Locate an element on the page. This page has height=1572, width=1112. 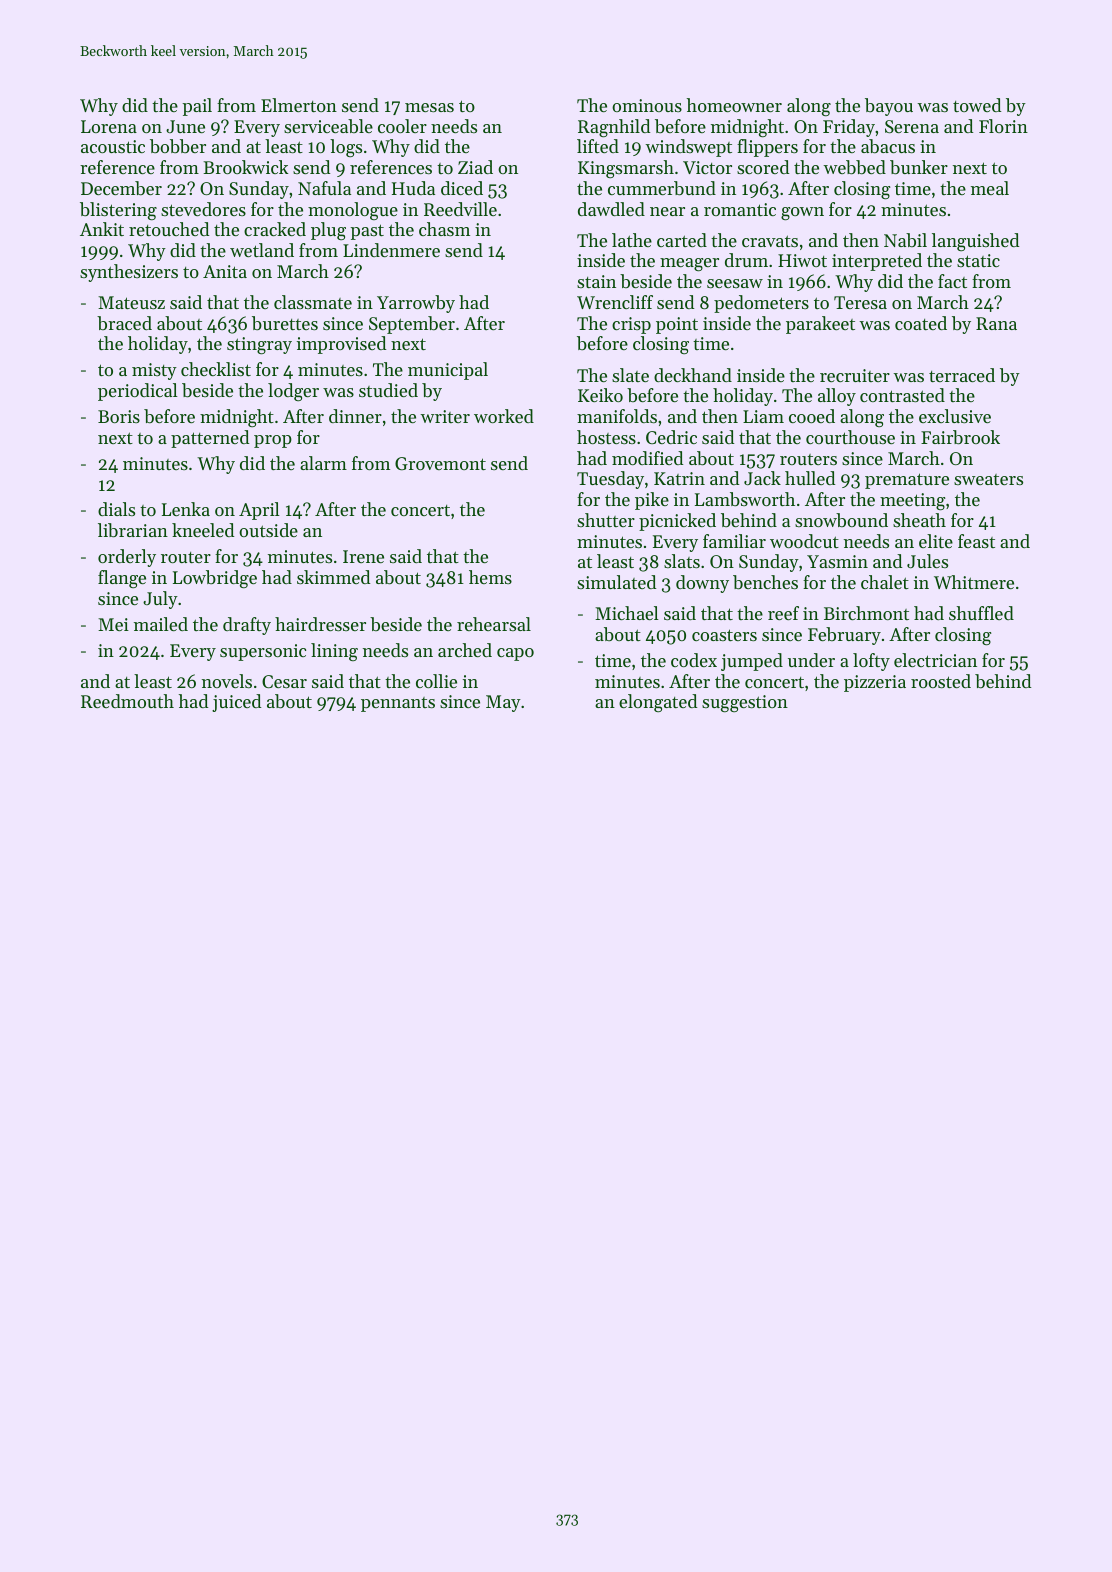
Boris is located at coordinates (119, 416).
